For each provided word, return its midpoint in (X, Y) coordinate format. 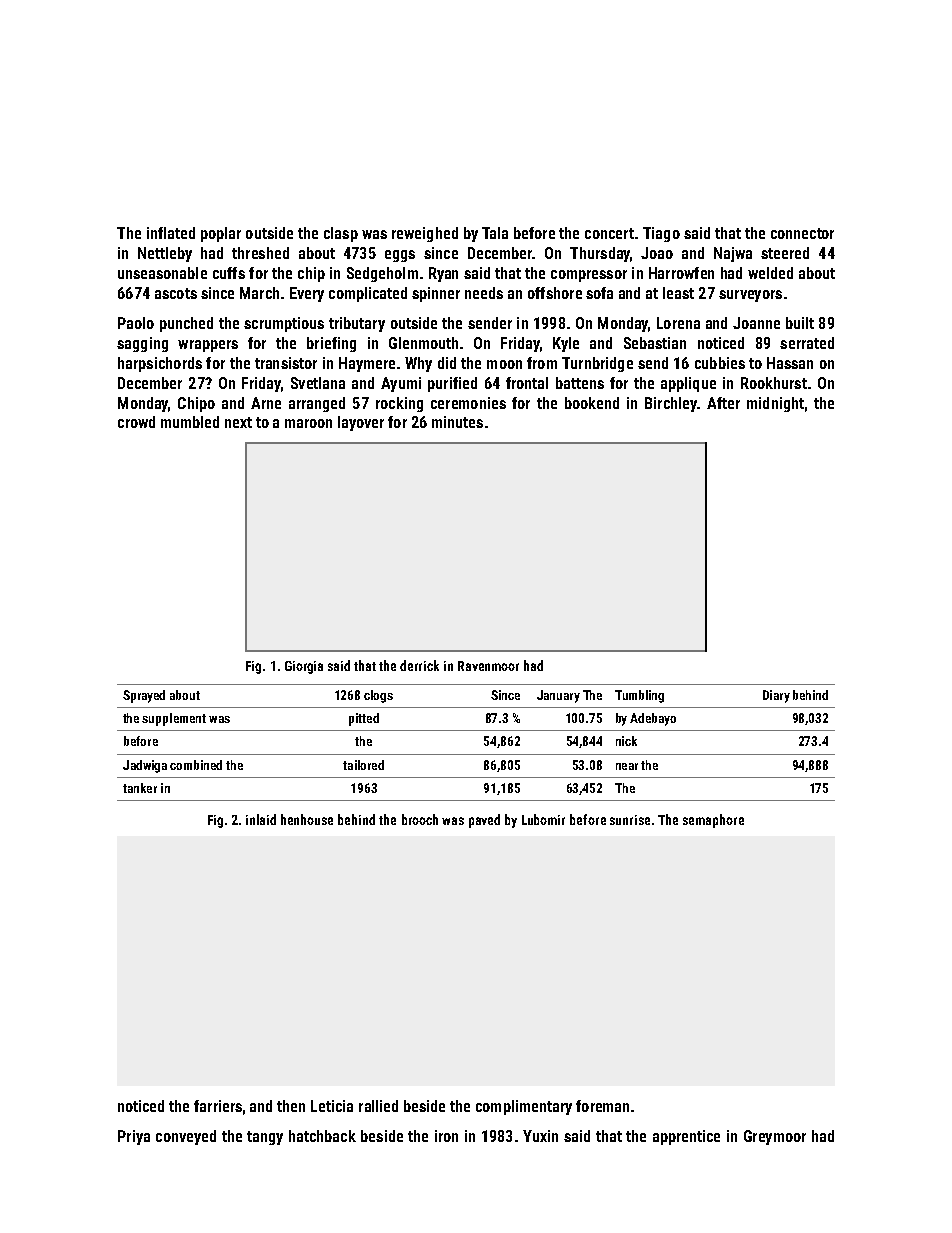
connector (802, 233)
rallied (378, 1106)
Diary (776, 696)
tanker (140, 788)
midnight (775, 404)
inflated (171, 233)
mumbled (190, 422)
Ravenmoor (488, 666)
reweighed (425, 234)
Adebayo (653, 719)
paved (484, 821)
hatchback (322, 1136)
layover (361, 423)
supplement (174, 719)
